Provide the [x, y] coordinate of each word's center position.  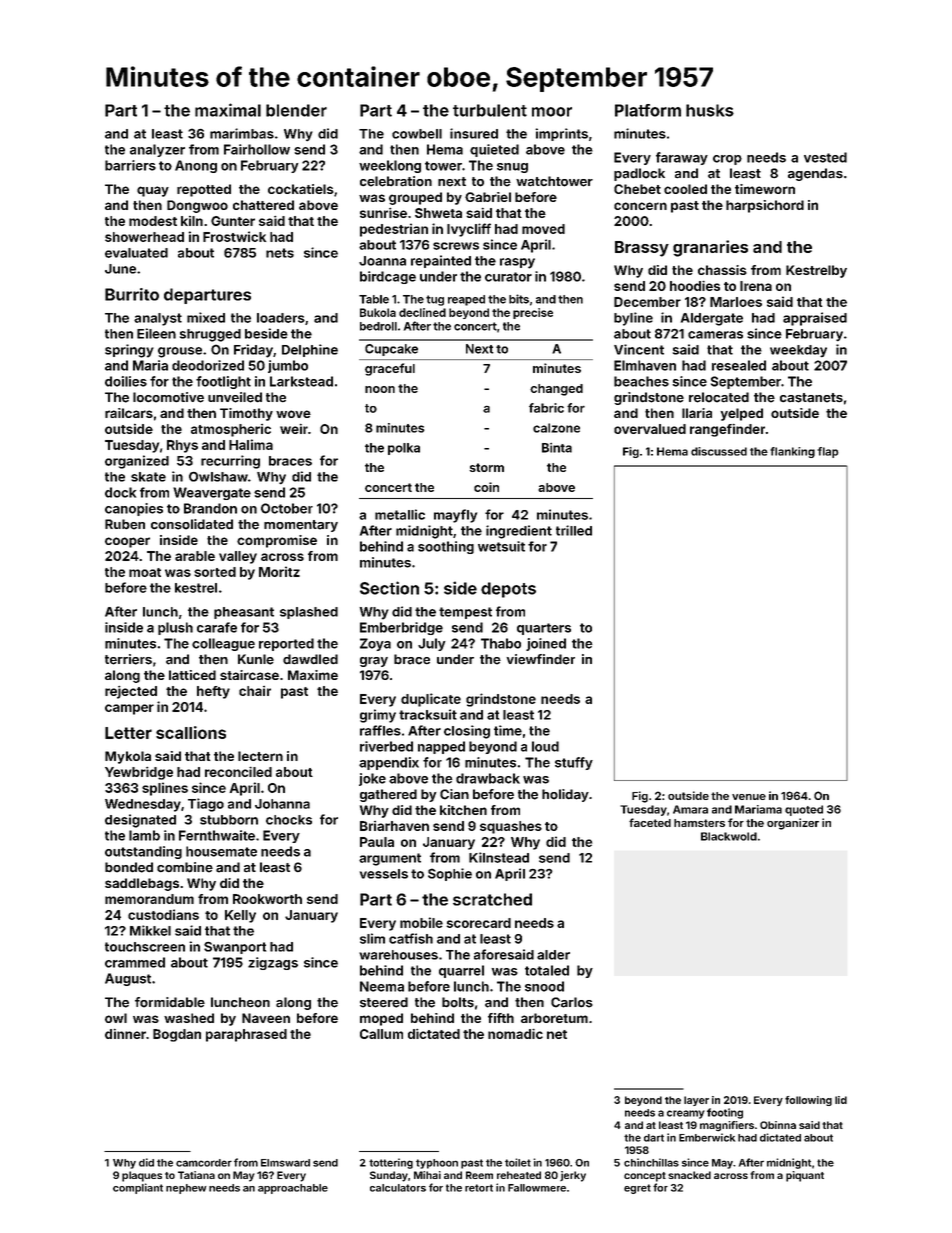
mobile [421, 922]
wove [293, 414]
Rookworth [267, 899]
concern [640, 206]
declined [422, 312]
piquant [805, 1176]
